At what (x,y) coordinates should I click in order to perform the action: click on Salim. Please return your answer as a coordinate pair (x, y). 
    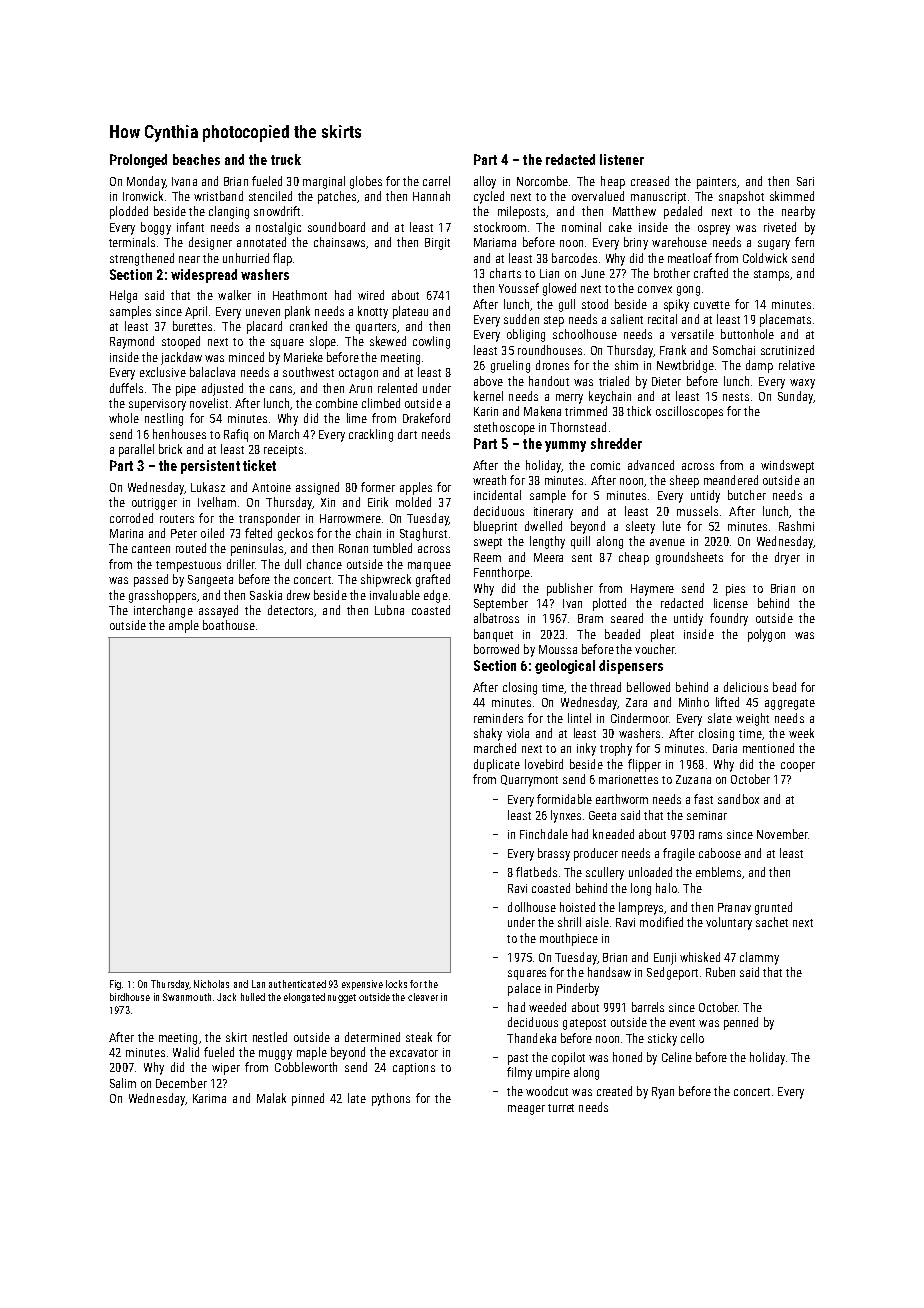
    Looking at the image, I should click on (123, 1083).
